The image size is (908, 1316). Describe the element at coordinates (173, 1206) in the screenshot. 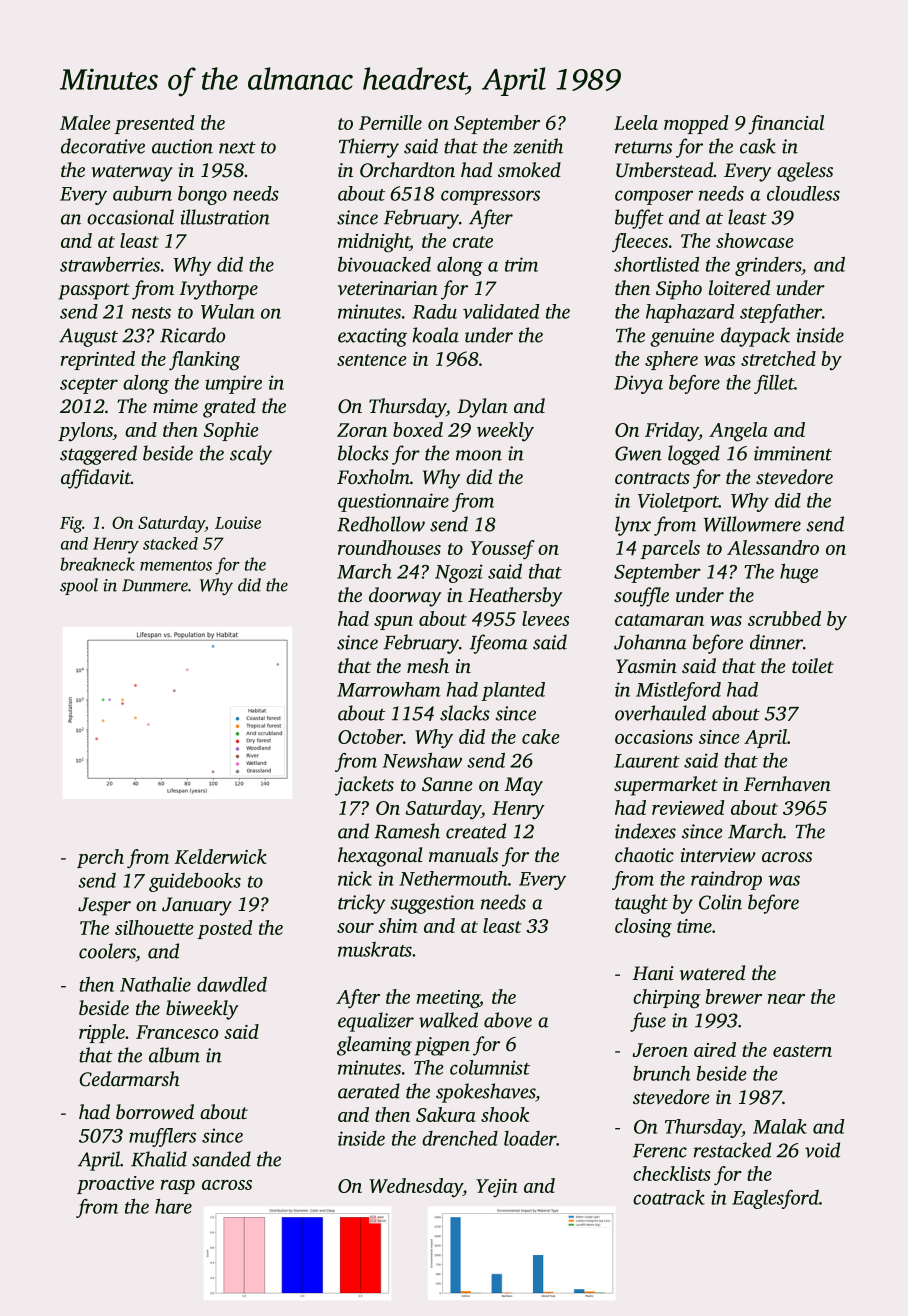

I see `hare` at that location.
